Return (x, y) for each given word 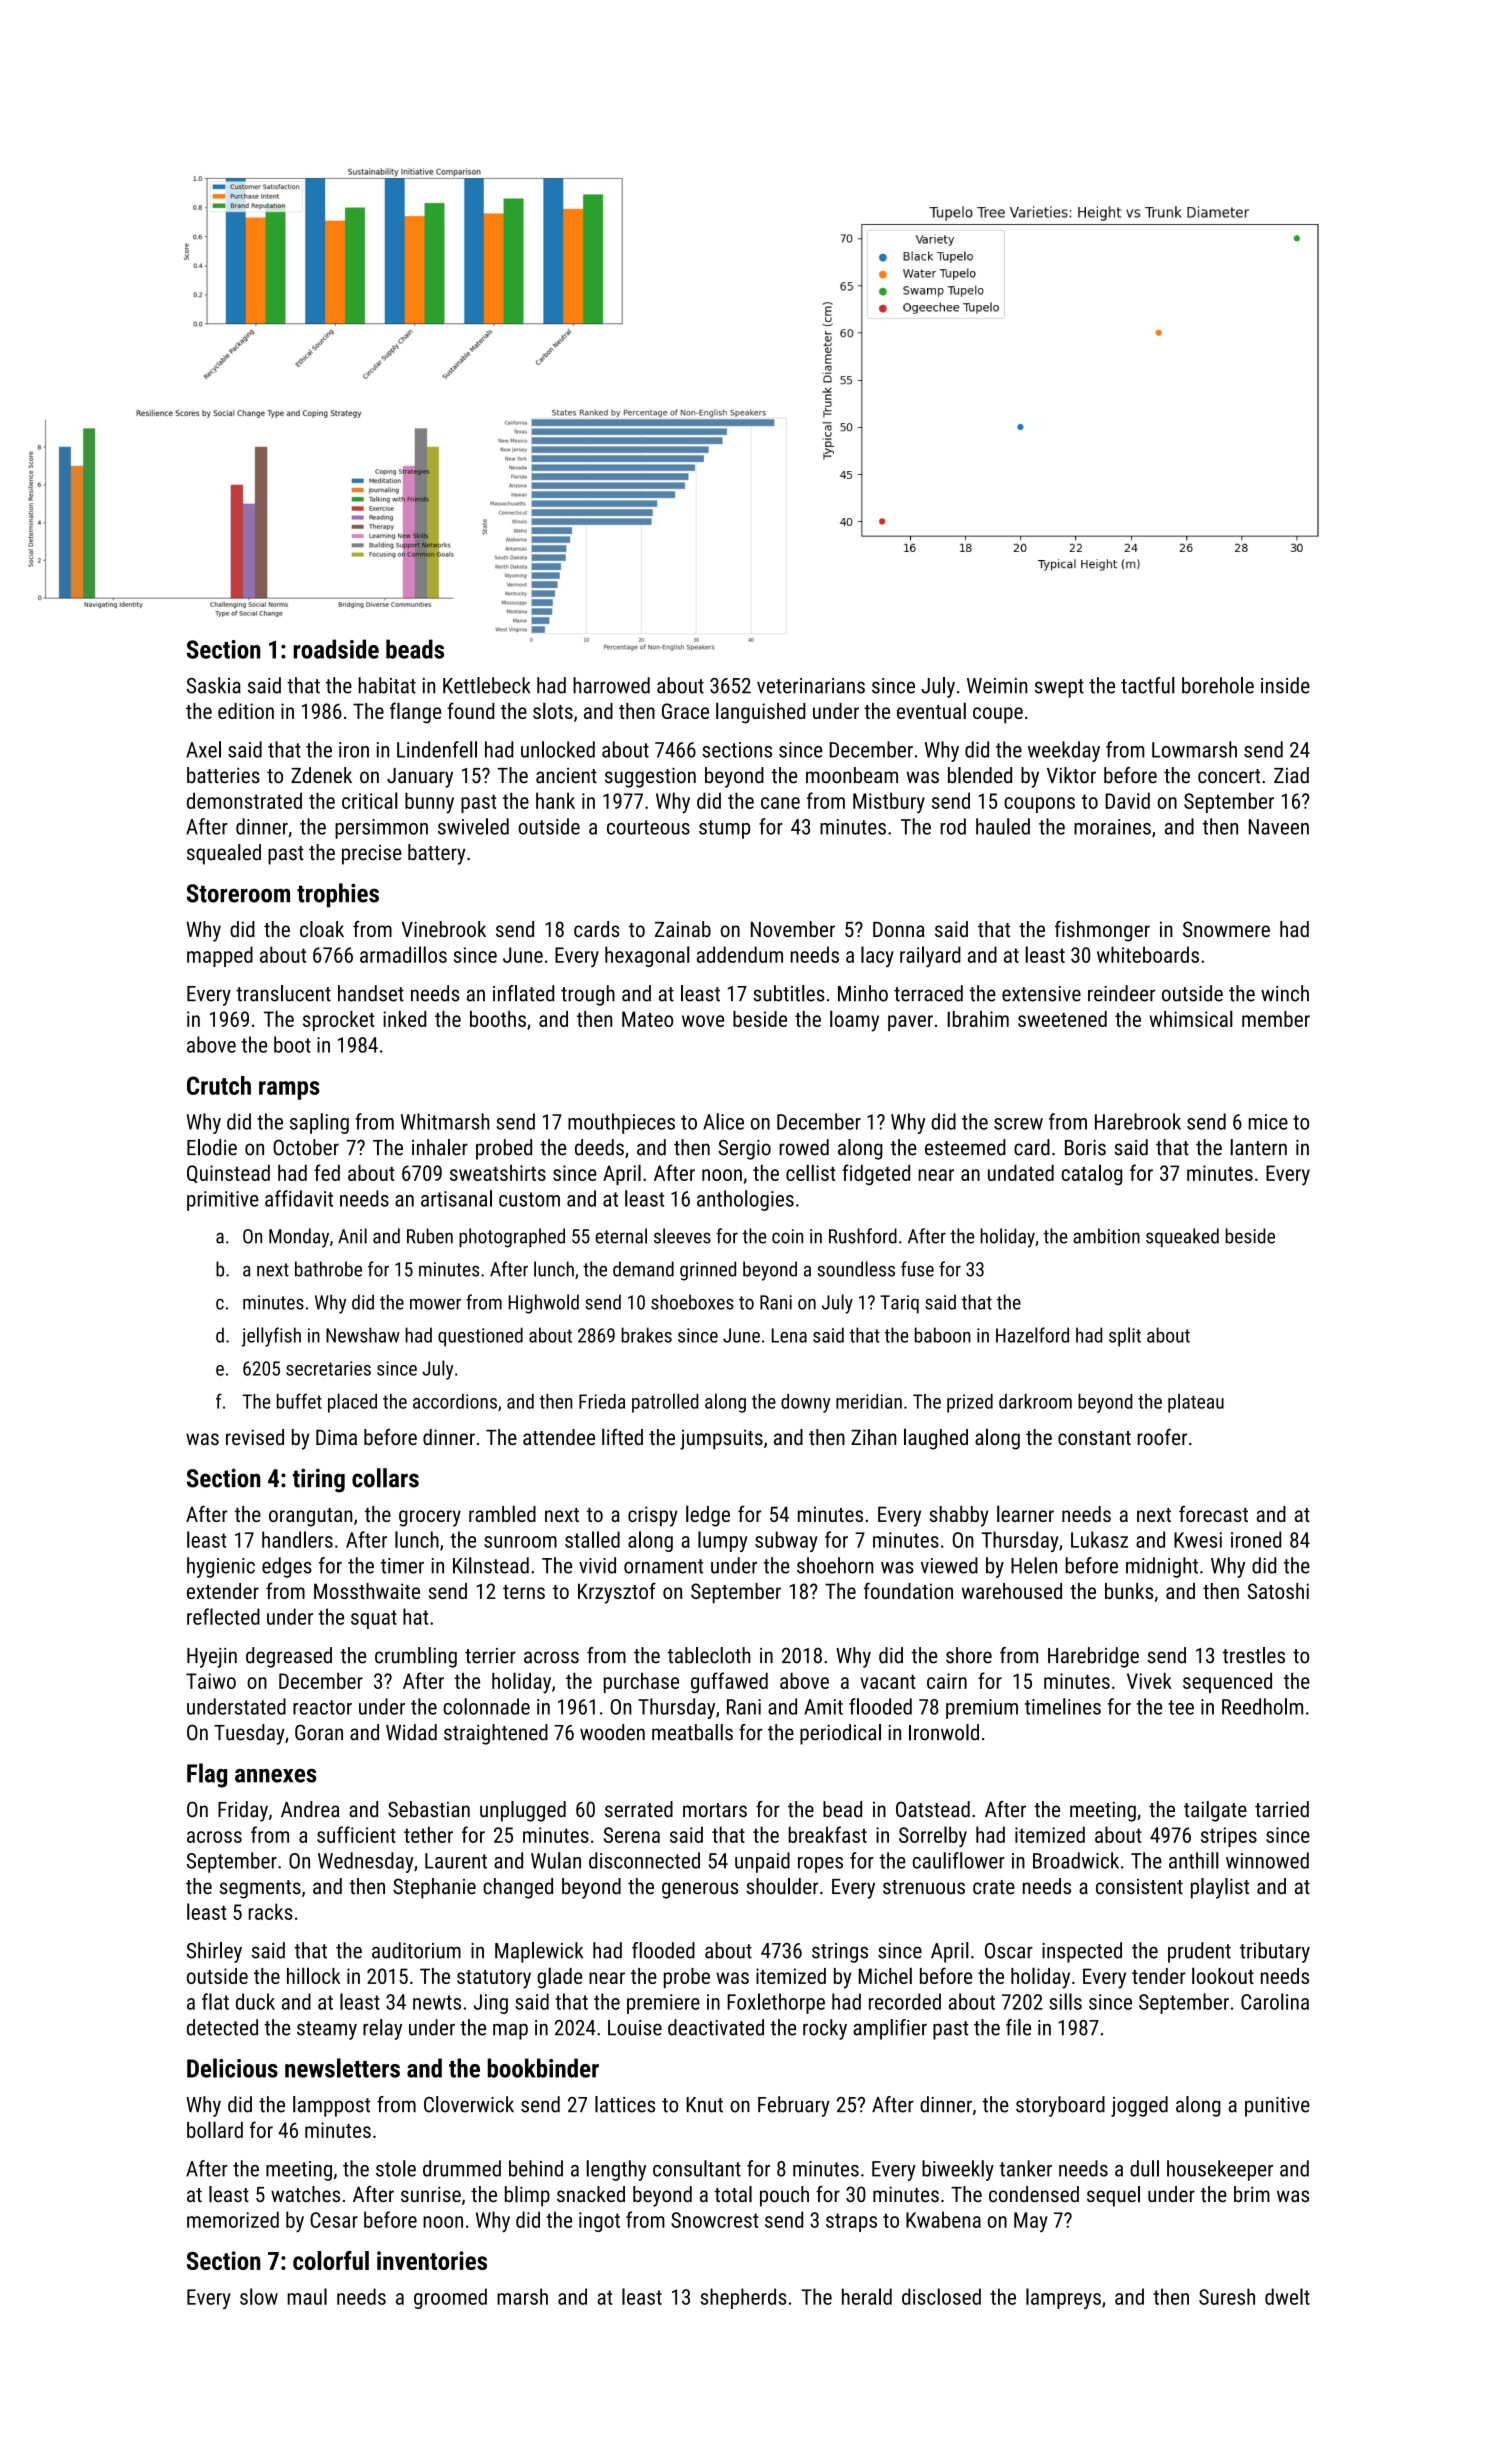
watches (305, 2194)
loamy (854, 1021)
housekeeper (1220, 2170)
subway (786, 1541)
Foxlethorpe (776, 2003)
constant (1094, 1438)
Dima (336, 1437)
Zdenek (321, 775)
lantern (1258, 1147)
